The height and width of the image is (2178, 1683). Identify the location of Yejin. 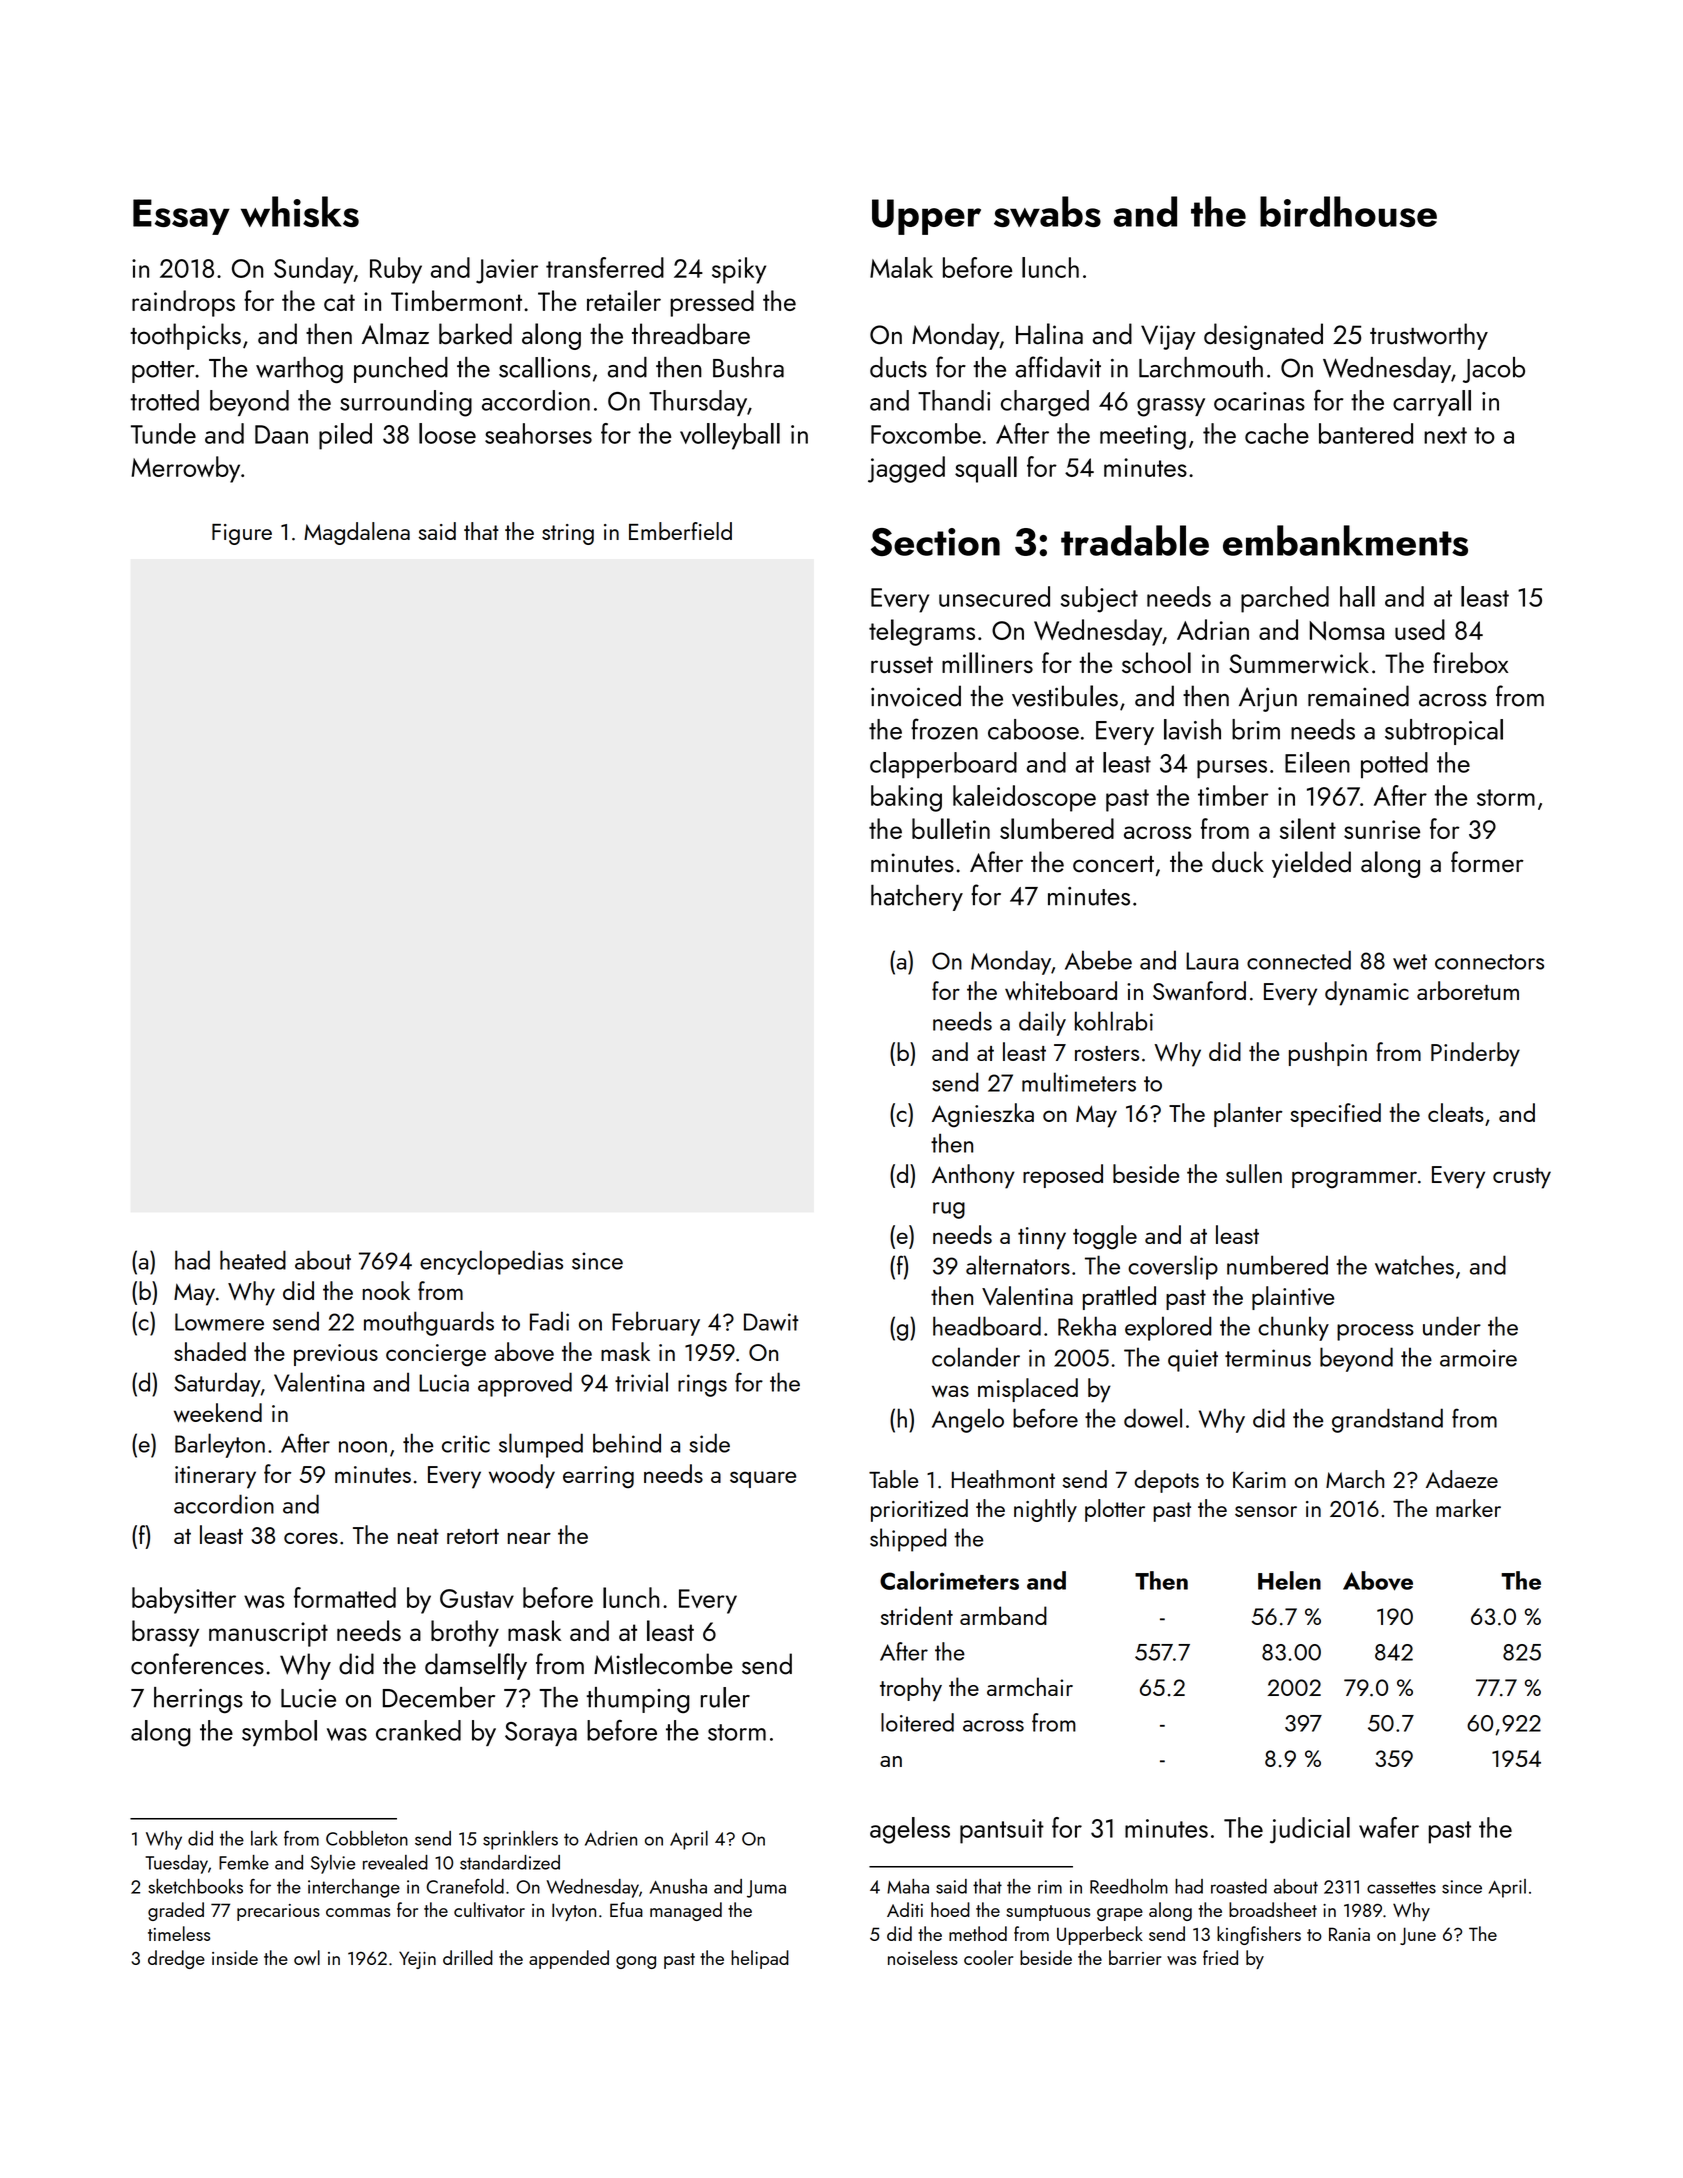
(417, 1960).
